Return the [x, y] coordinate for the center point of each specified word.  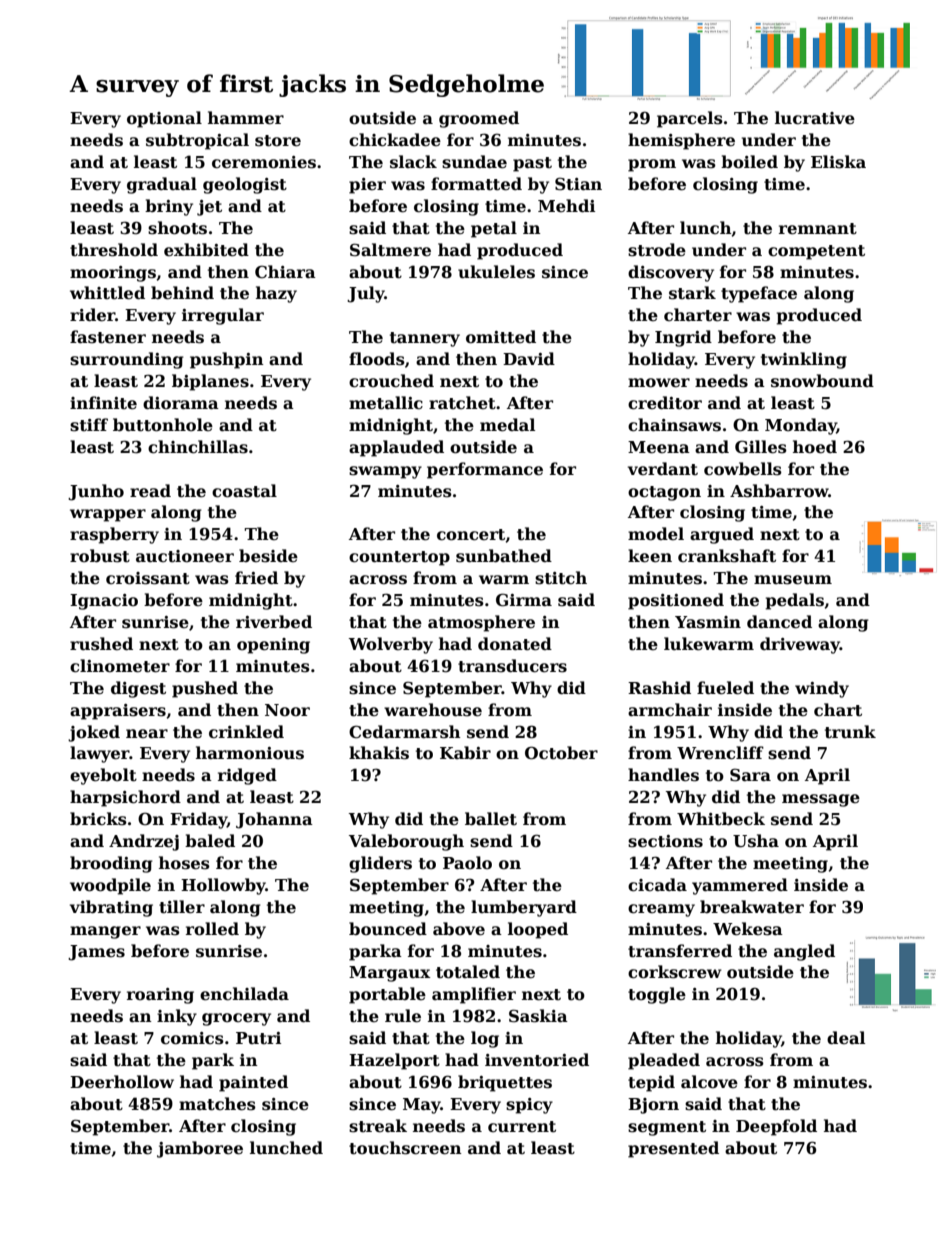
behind [182, 293]
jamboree [200, 1149]
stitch [561, 578]
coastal [244, 491]
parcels [690, 119]
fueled [725, 688]
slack [413, 162]
